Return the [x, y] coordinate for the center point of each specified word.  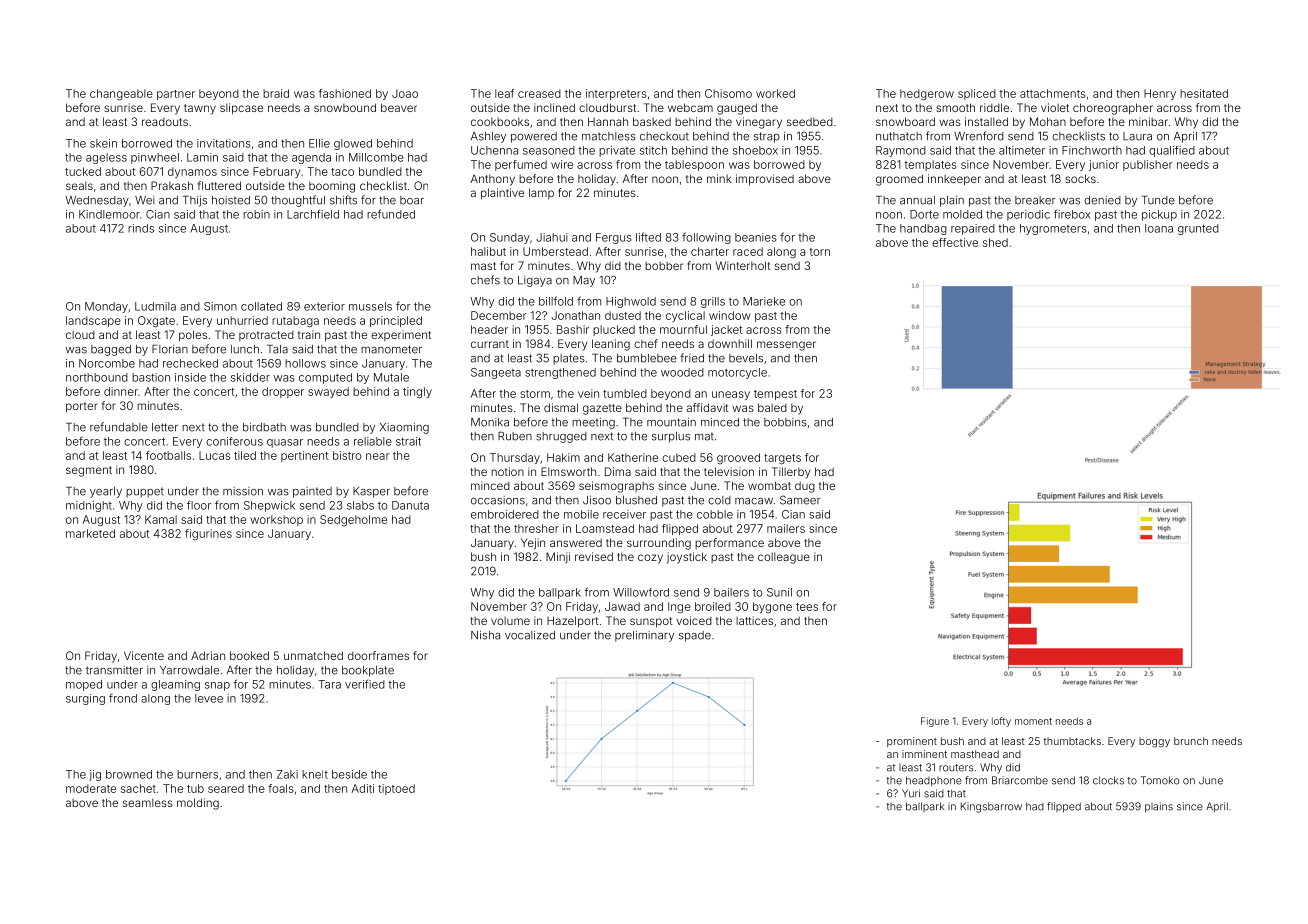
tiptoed [396, 789]
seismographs [616, 487]
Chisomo [728, 93]
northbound [97, 377]
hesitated [1204, 93]
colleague [784, 558]
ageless [106, 158]
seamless [148, 802]
